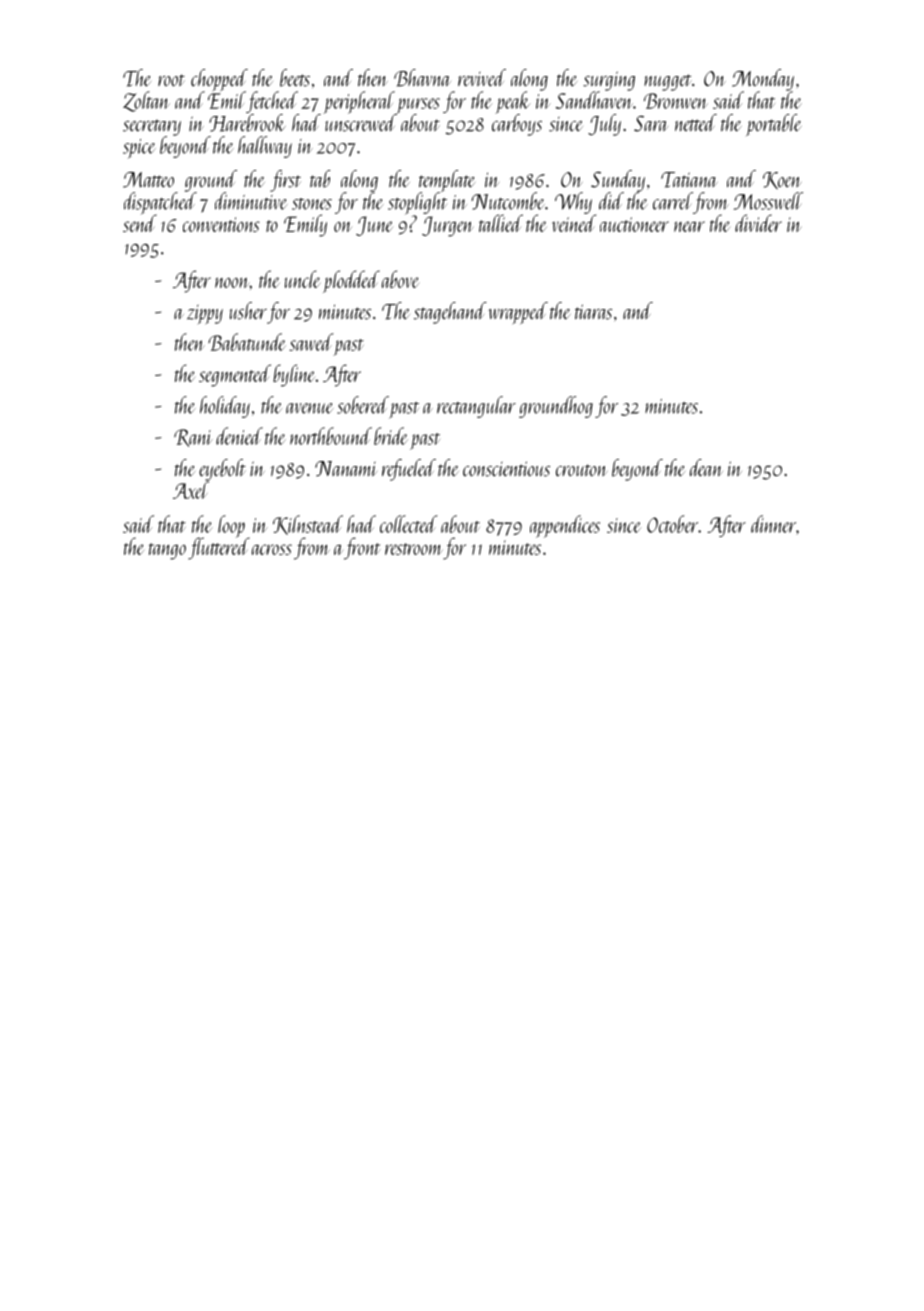 The height and width of the image is (1311, 924). I want to click on Monday, so click(763, 80).
